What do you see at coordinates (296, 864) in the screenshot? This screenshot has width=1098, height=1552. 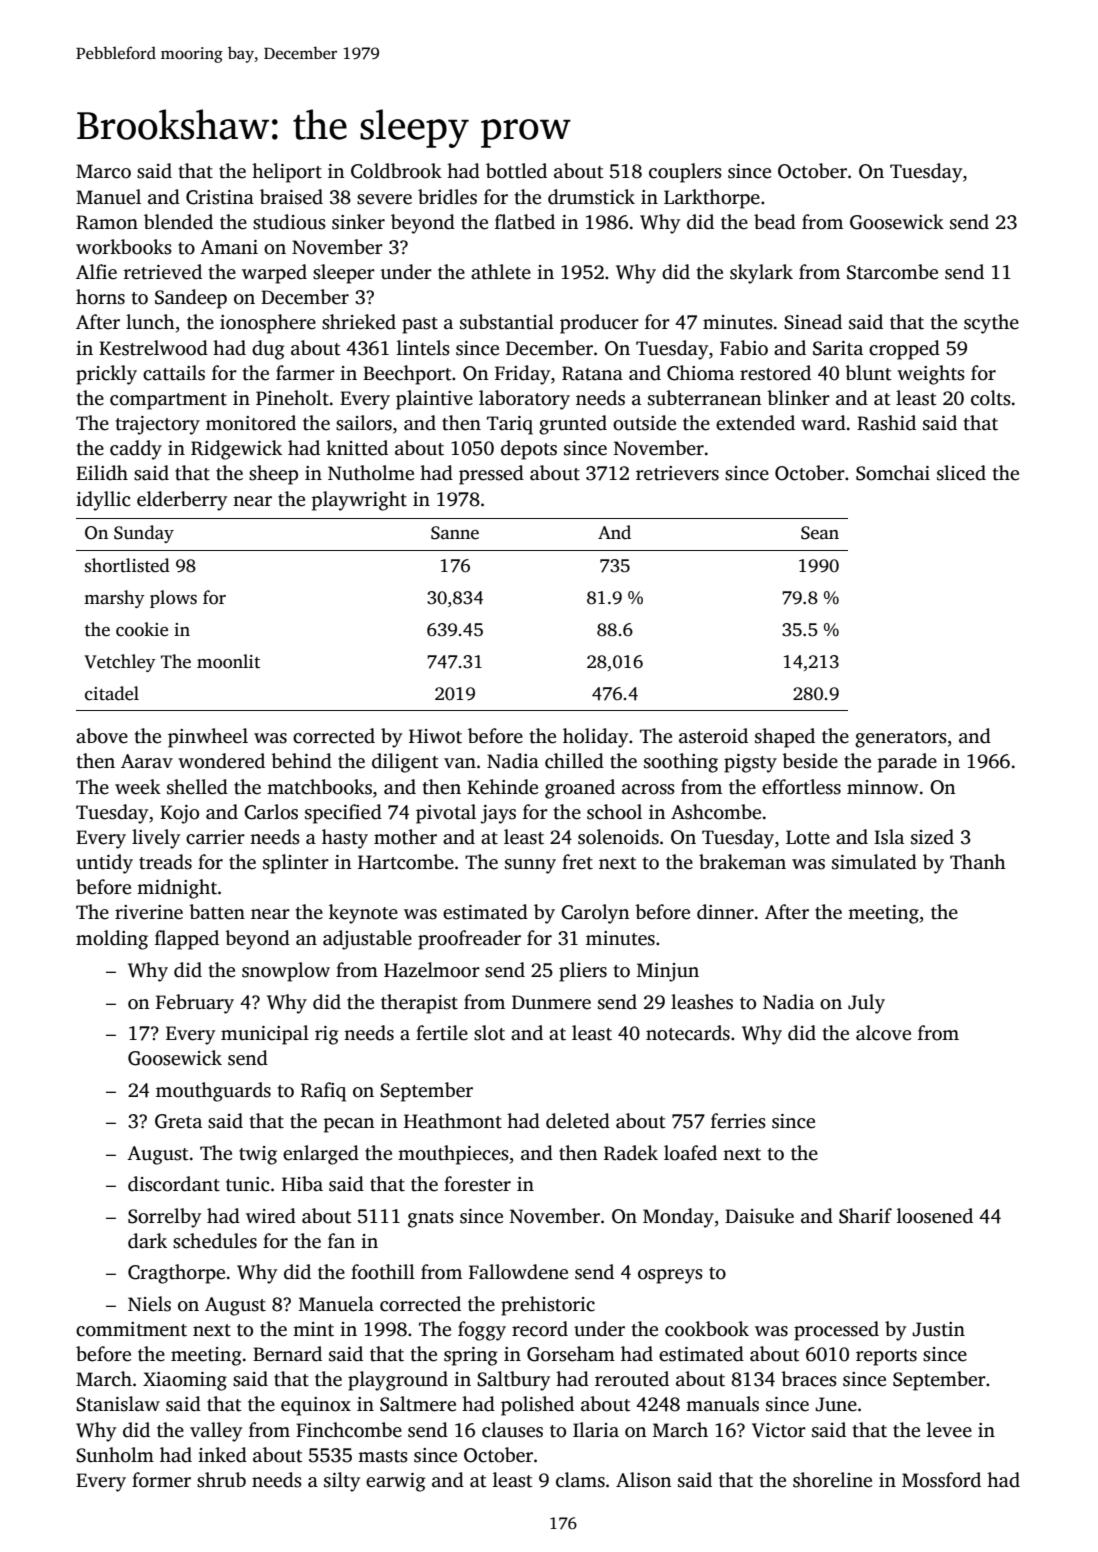 I see `splinter` at bounding box center [296, 864].
